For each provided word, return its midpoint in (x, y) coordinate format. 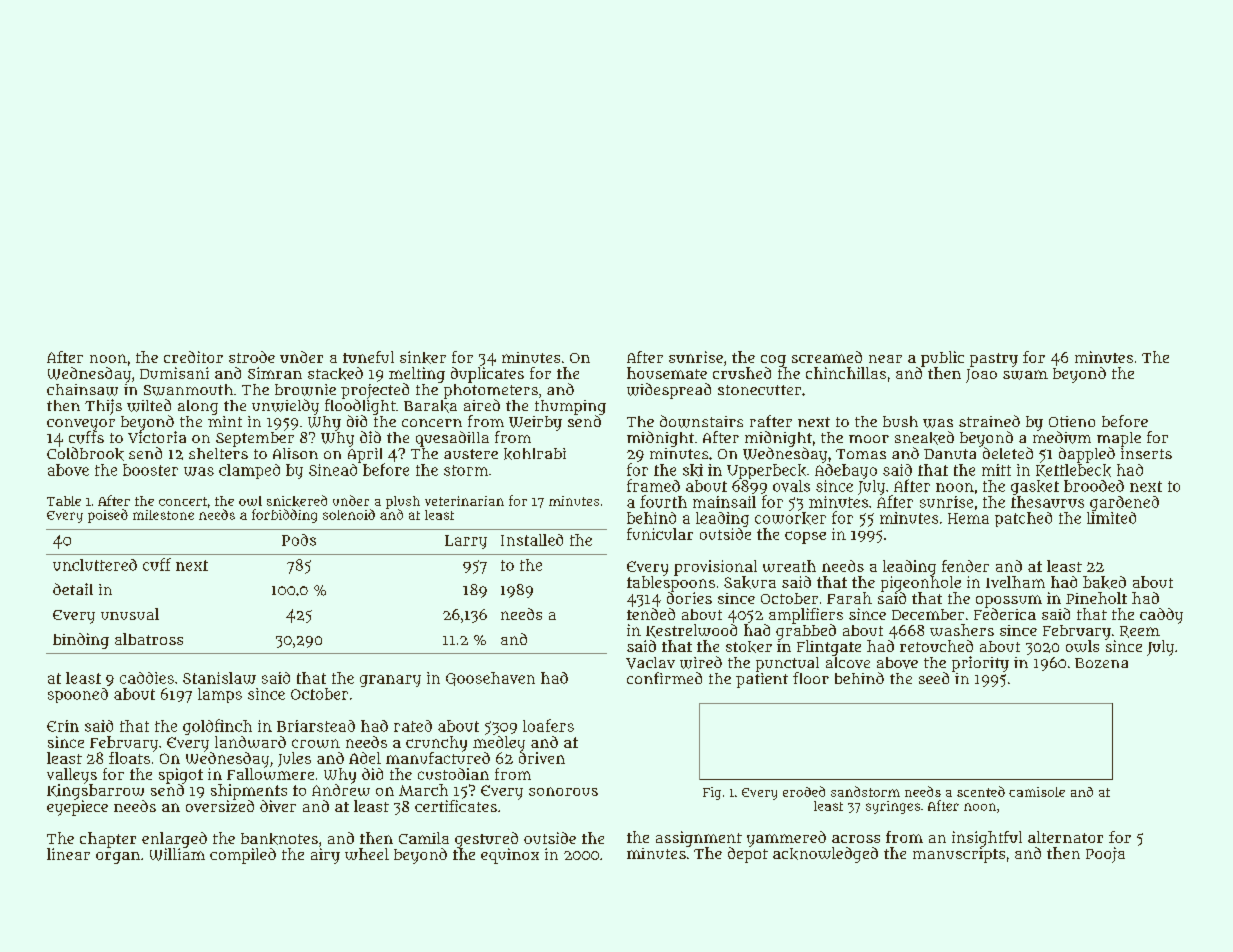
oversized (220, 806)
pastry (994, 360)
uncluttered (95, 565)
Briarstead (316, 726)
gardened (1124, 503)
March (423, 790)
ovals (791, 486)
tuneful (368, 357)
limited (1111, 518)
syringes (893, 807)
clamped (249, 471)
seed (934, 678)
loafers (548, 725)
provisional (715, 568)
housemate (667, 373)
